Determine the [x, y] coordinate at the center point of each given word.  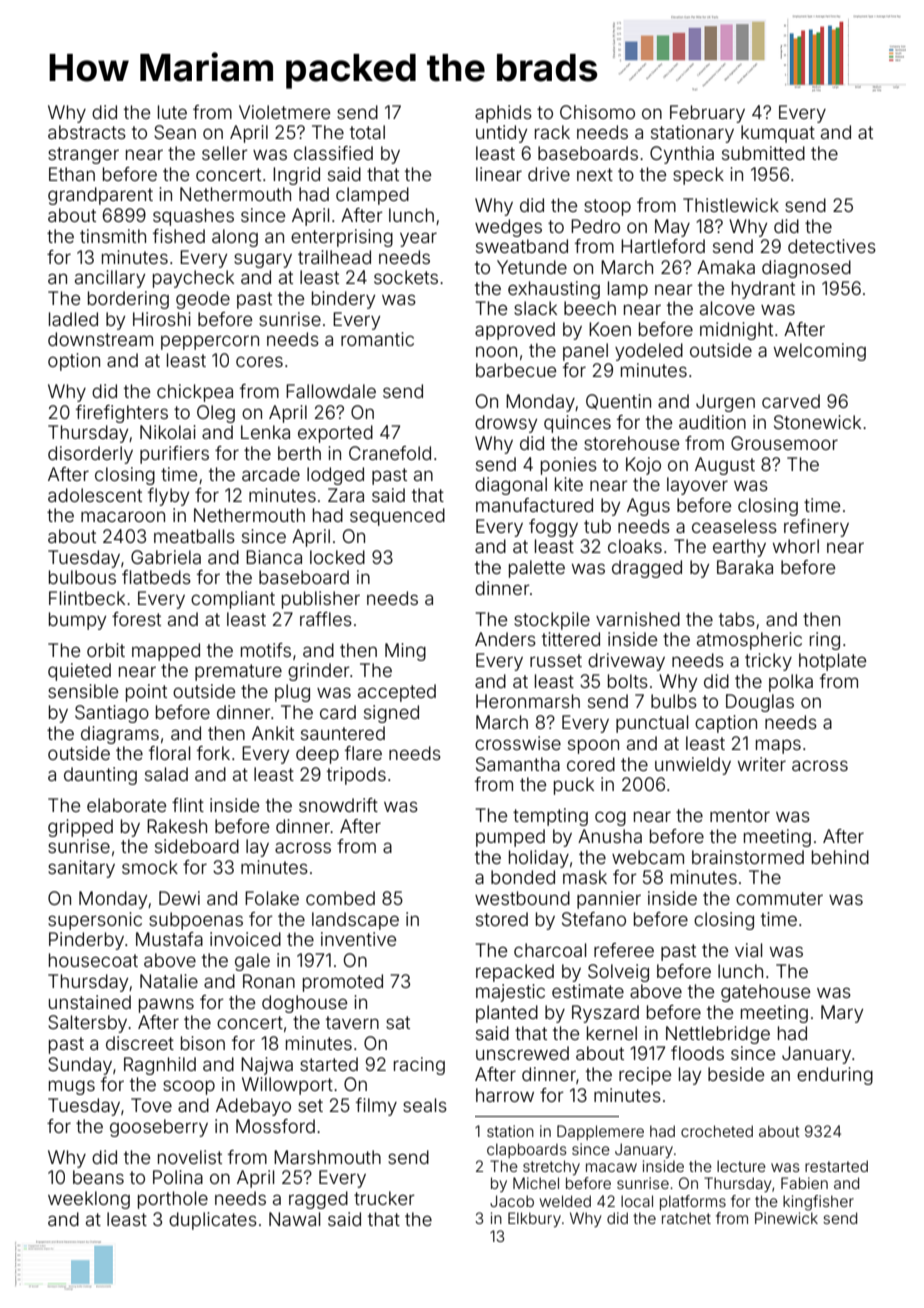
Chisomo [597, 112]
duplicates [213, 1221]
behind [840, 857]
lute [172, 112]
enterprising [342, 238]
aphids [503, 114]
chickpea [195, 393]
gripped [80, 828]
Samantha [518, 764]
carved [791, 401]
